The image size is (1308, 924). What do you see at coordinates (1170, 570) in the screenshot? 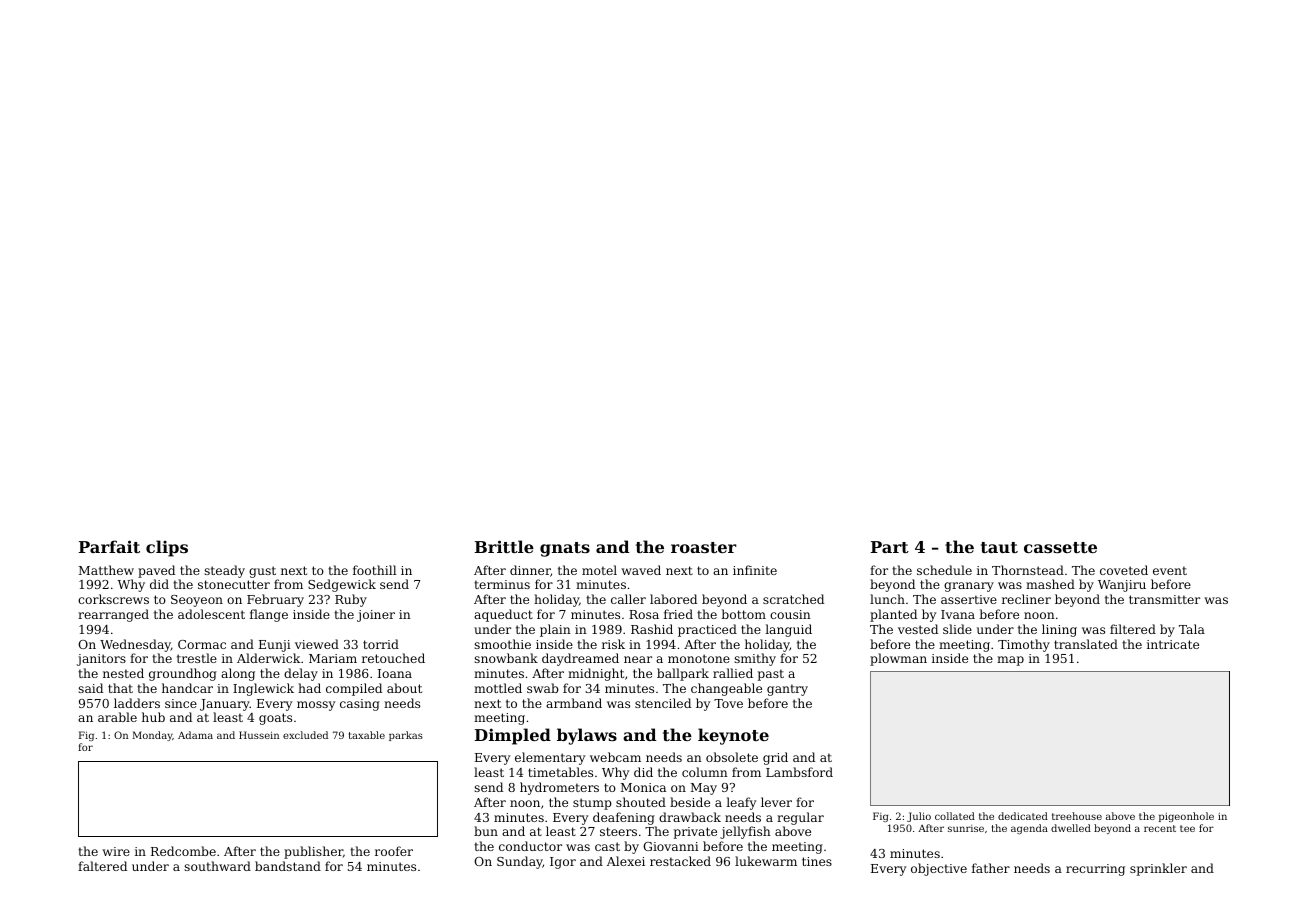
I see `event` at bounding box center [1170, 570].
